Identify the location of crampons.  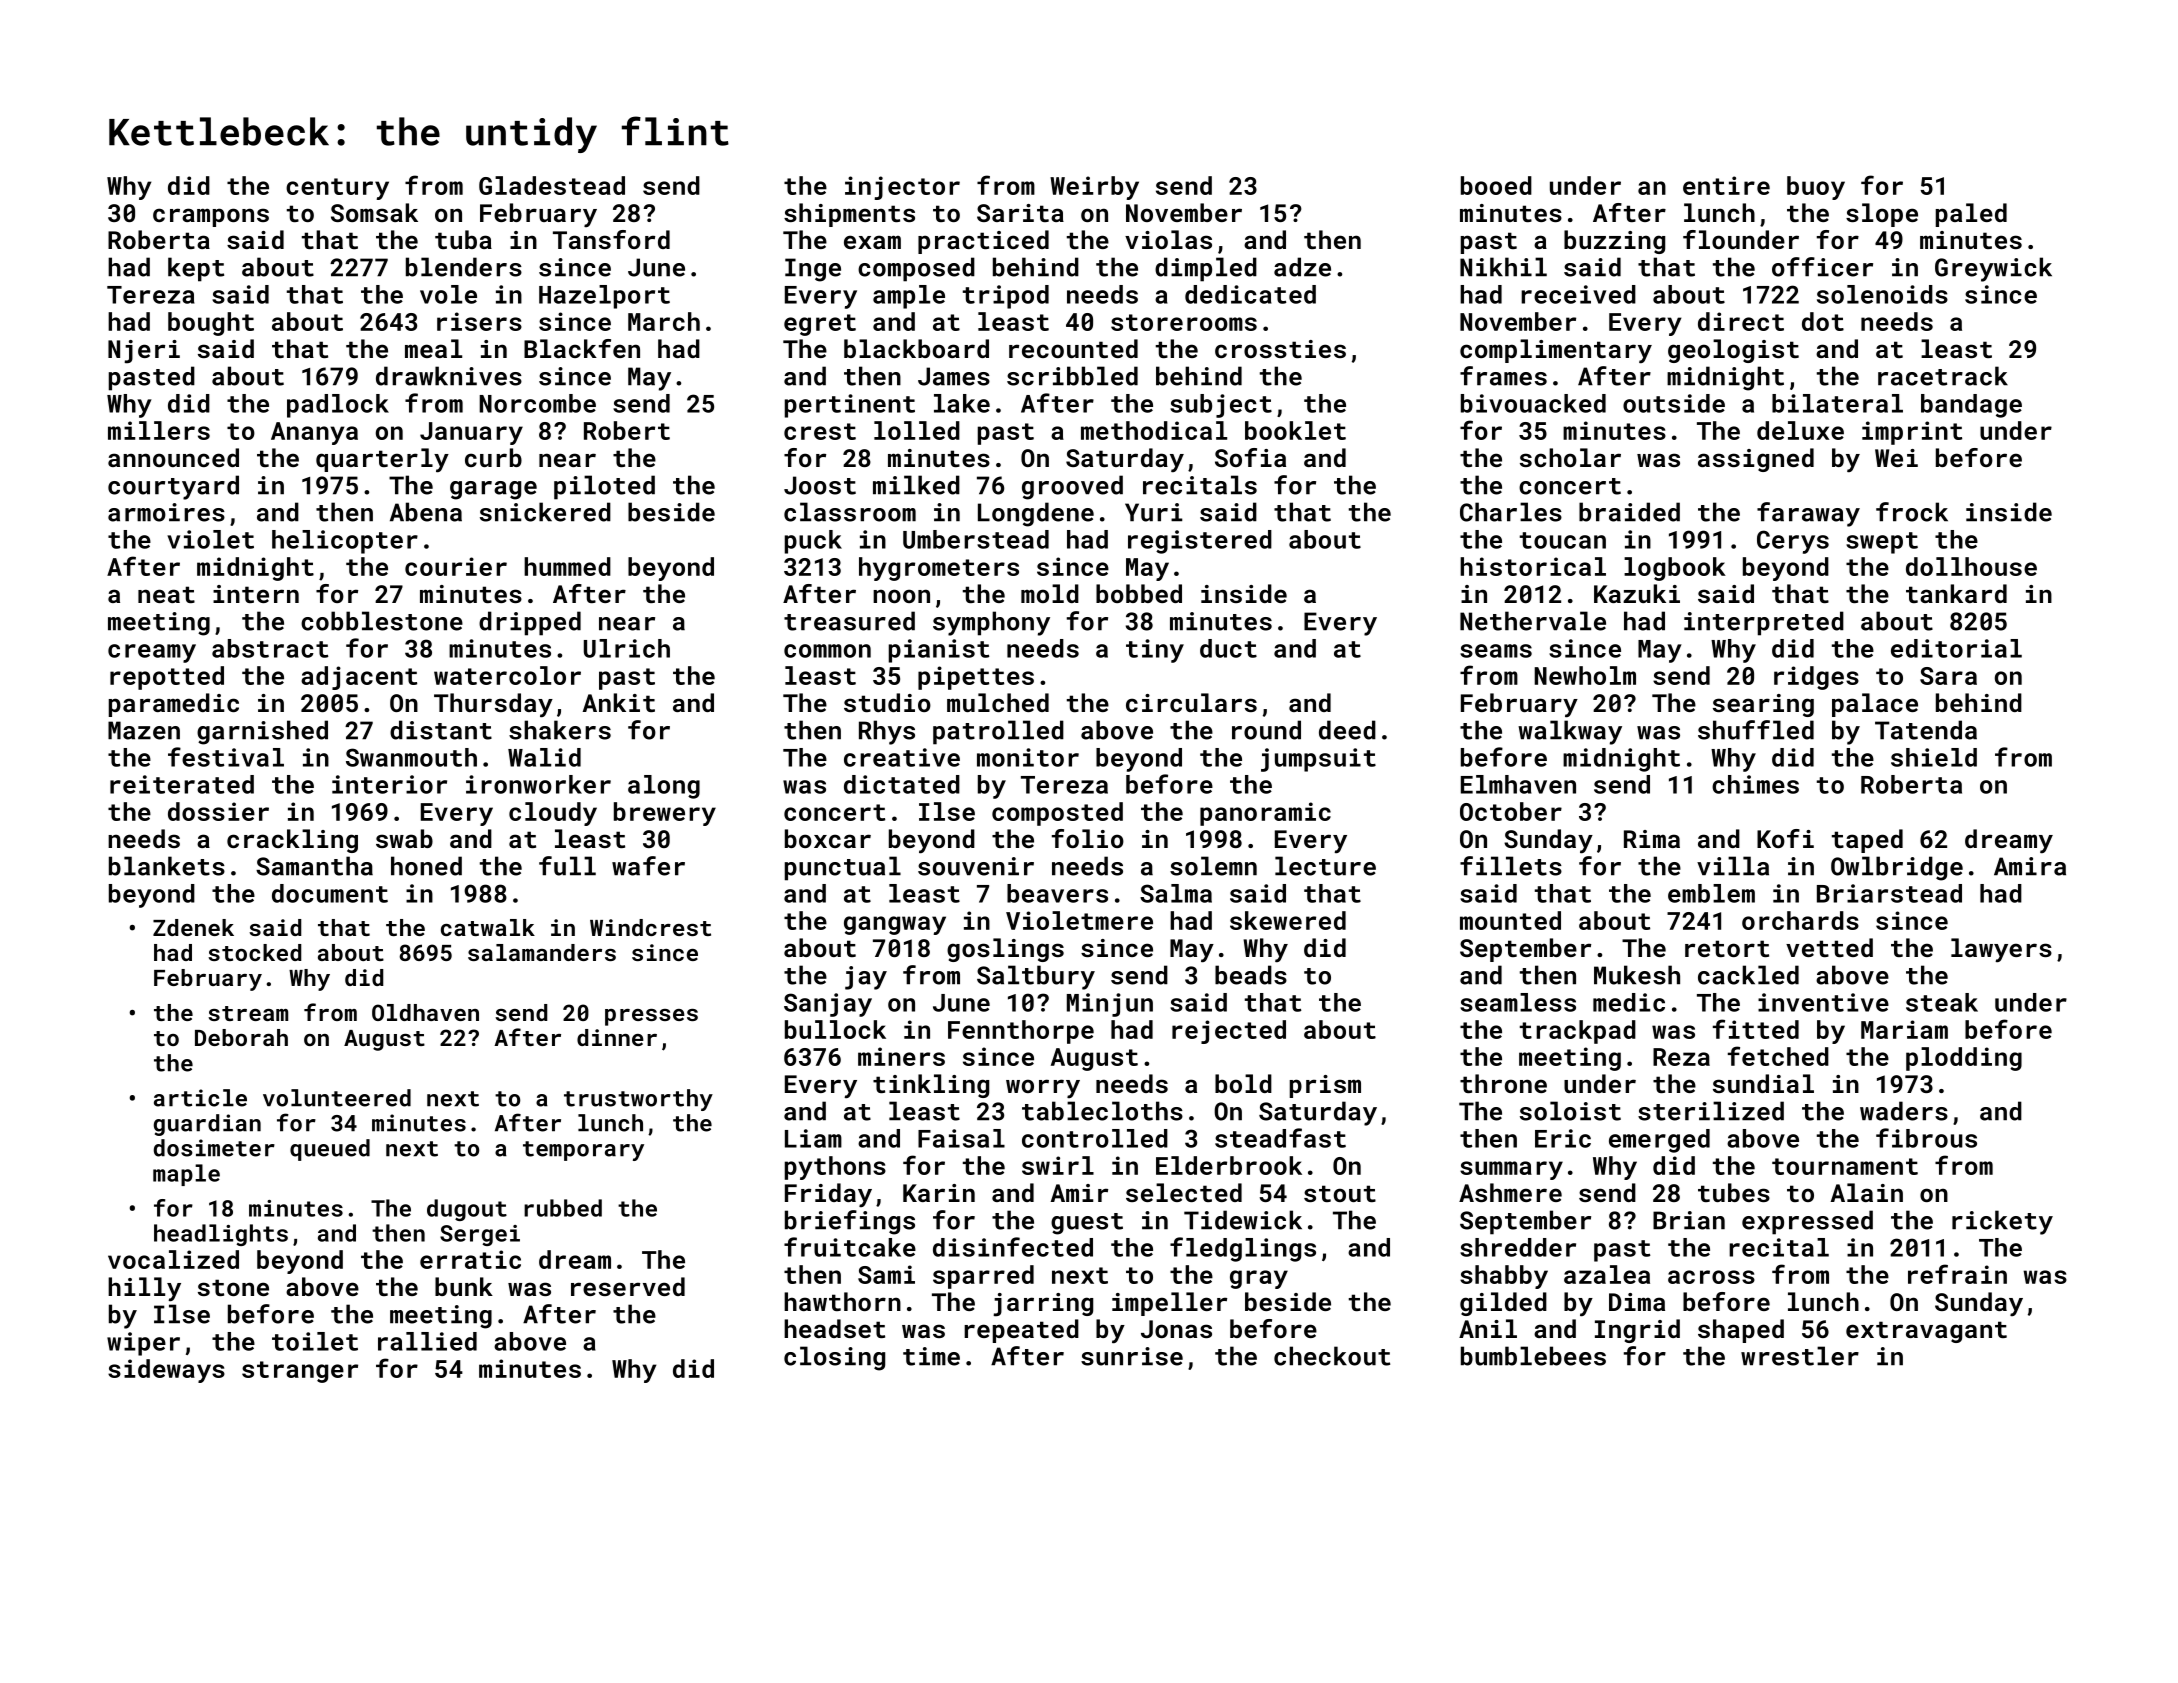
(211, 217).
